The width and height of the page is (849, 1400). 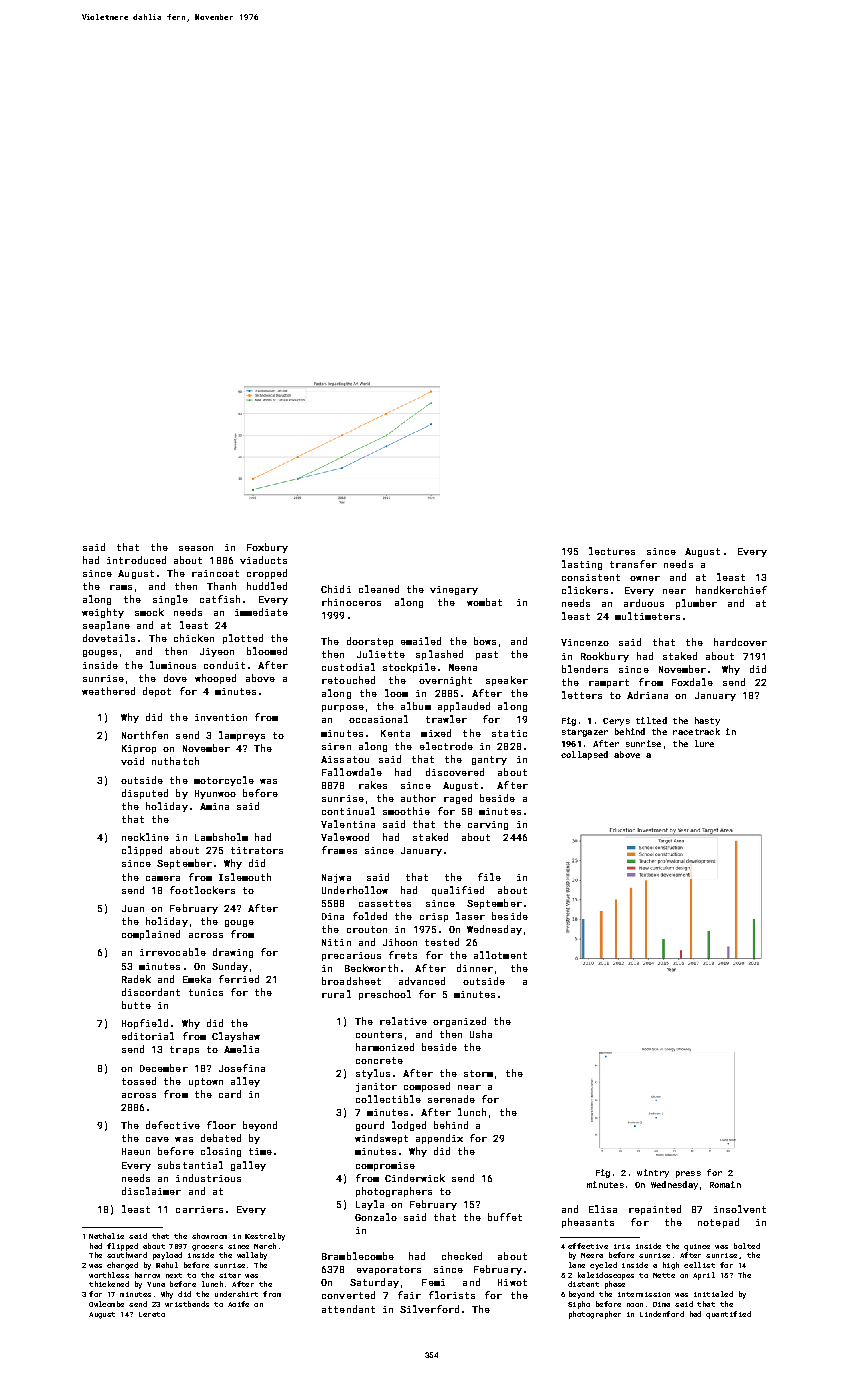 I want to click on rams, so click(x=121, y=587).
